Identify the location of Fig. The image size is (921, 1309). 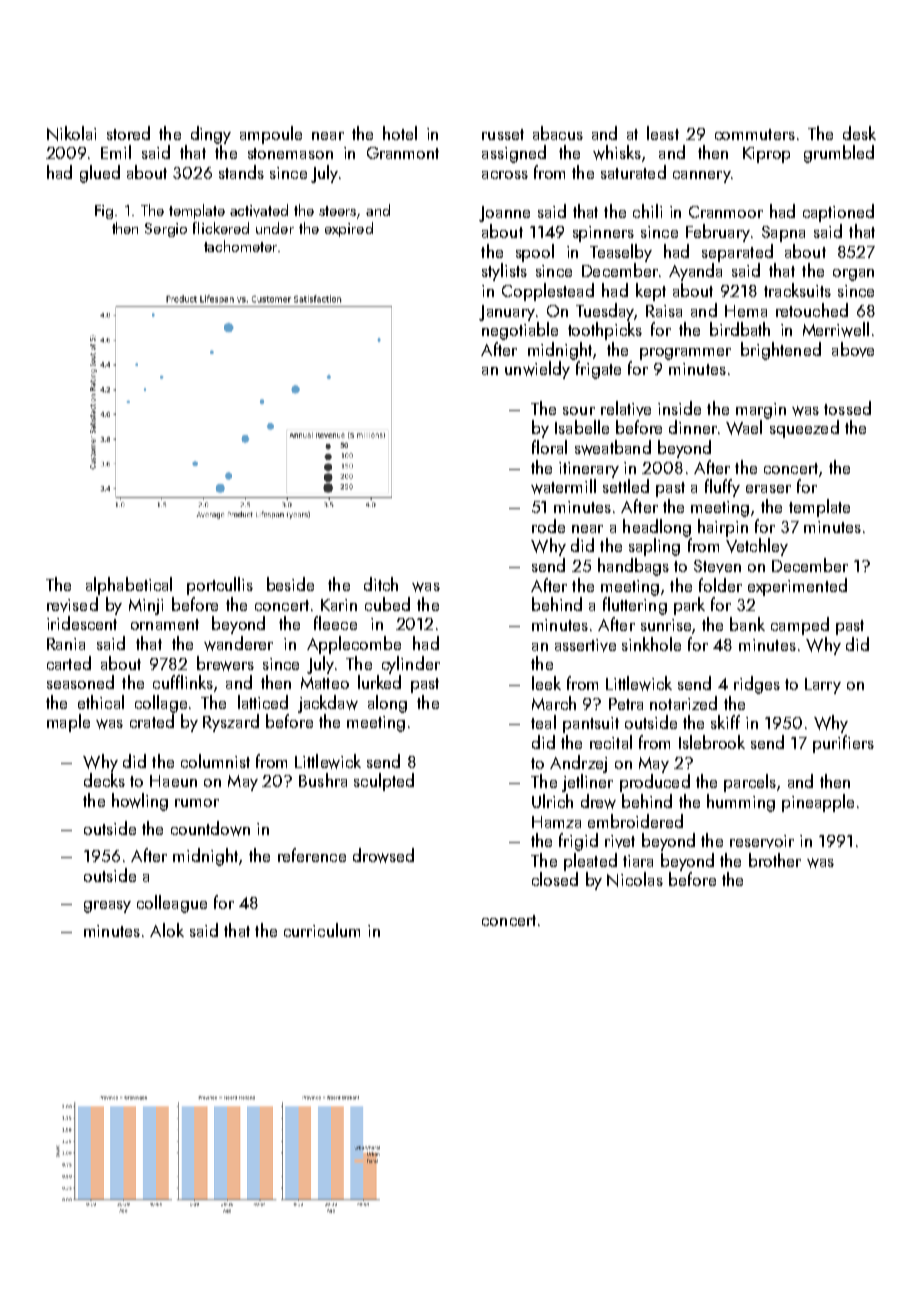
(104, 212).
